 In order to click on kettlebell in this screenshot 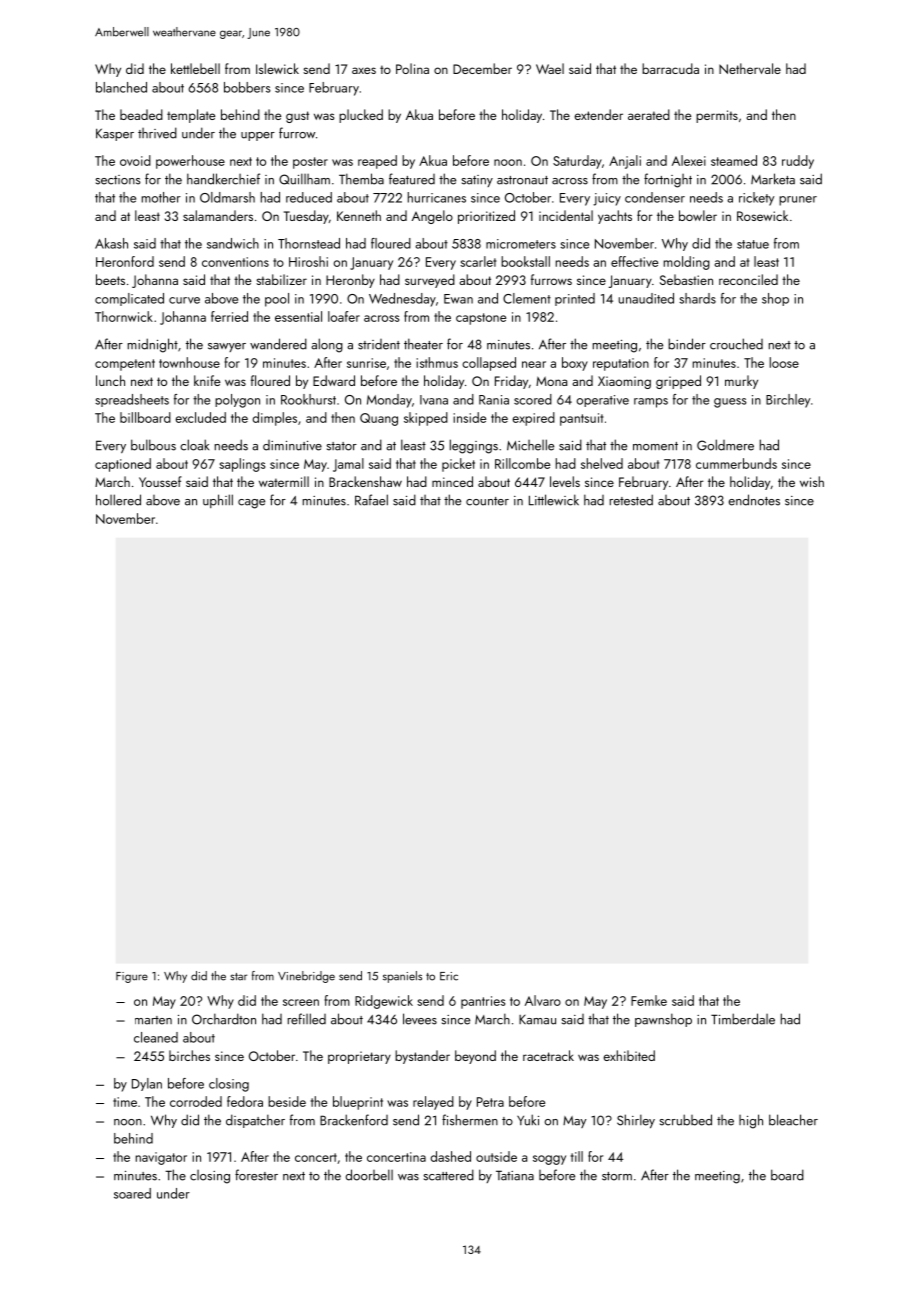, I will do `click(195, 68)`.
